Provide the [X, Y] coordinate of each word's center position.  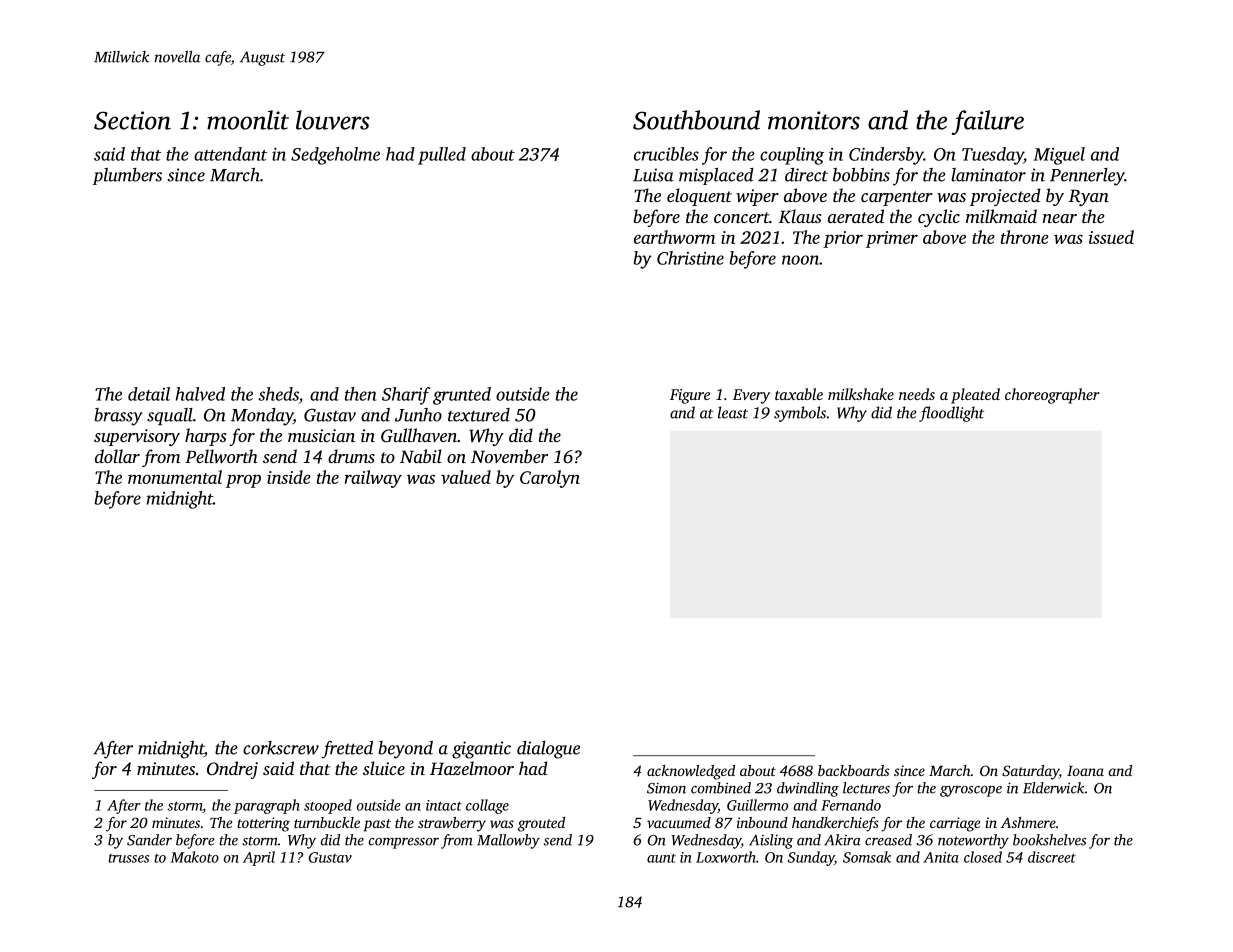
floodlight [951, 414]
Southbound [696, 120]
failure [988, 122]
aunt [661, 858]
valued [466, 477]
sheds [279, 394]
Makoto [195, 857]
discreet [1052, 857]
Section [132, 120]
